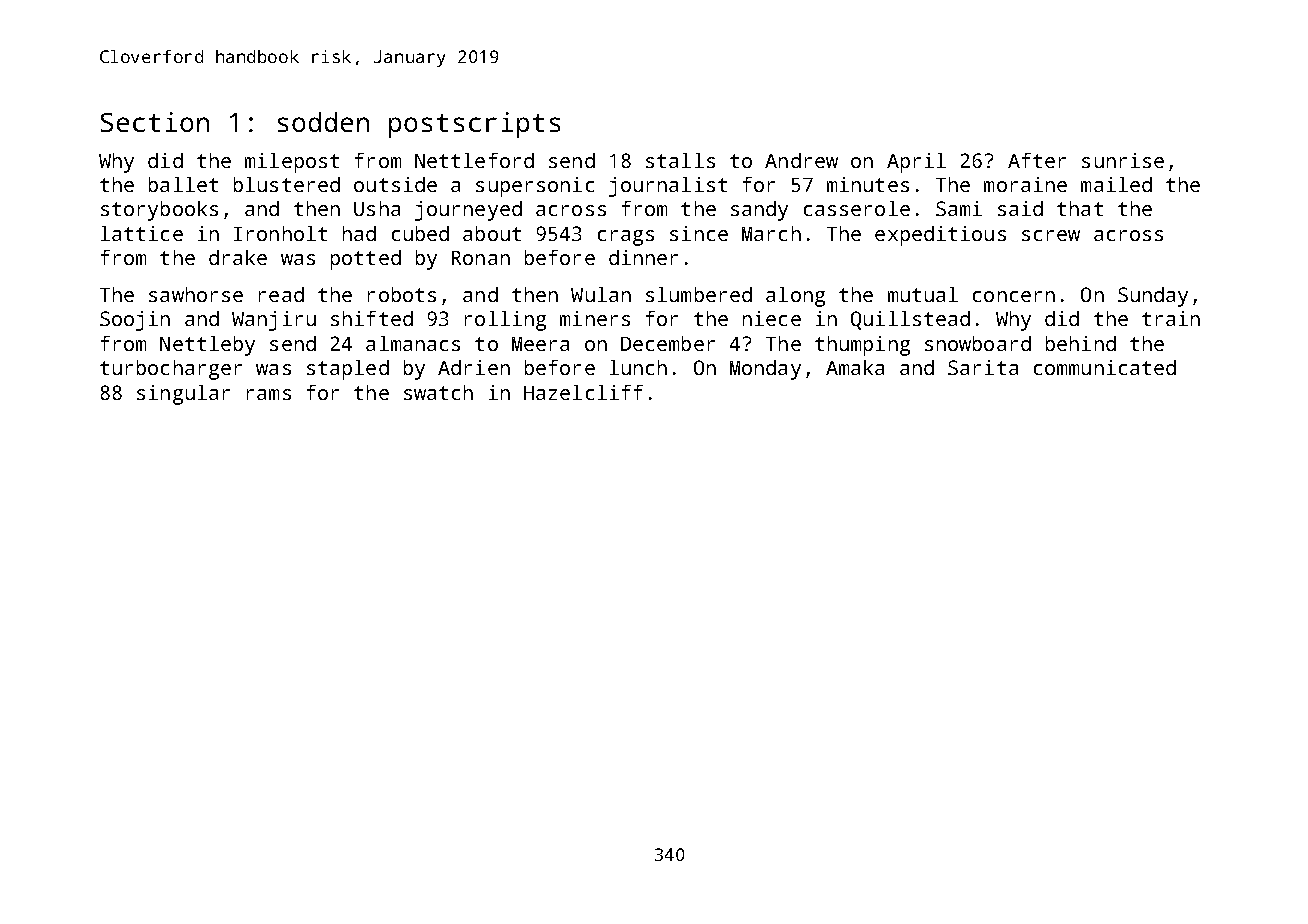 The height and width of the screenshot is (924, 1308). Describe the element at coordinates (474, 125) in the screenshot. I see `postscripts` at that location.
